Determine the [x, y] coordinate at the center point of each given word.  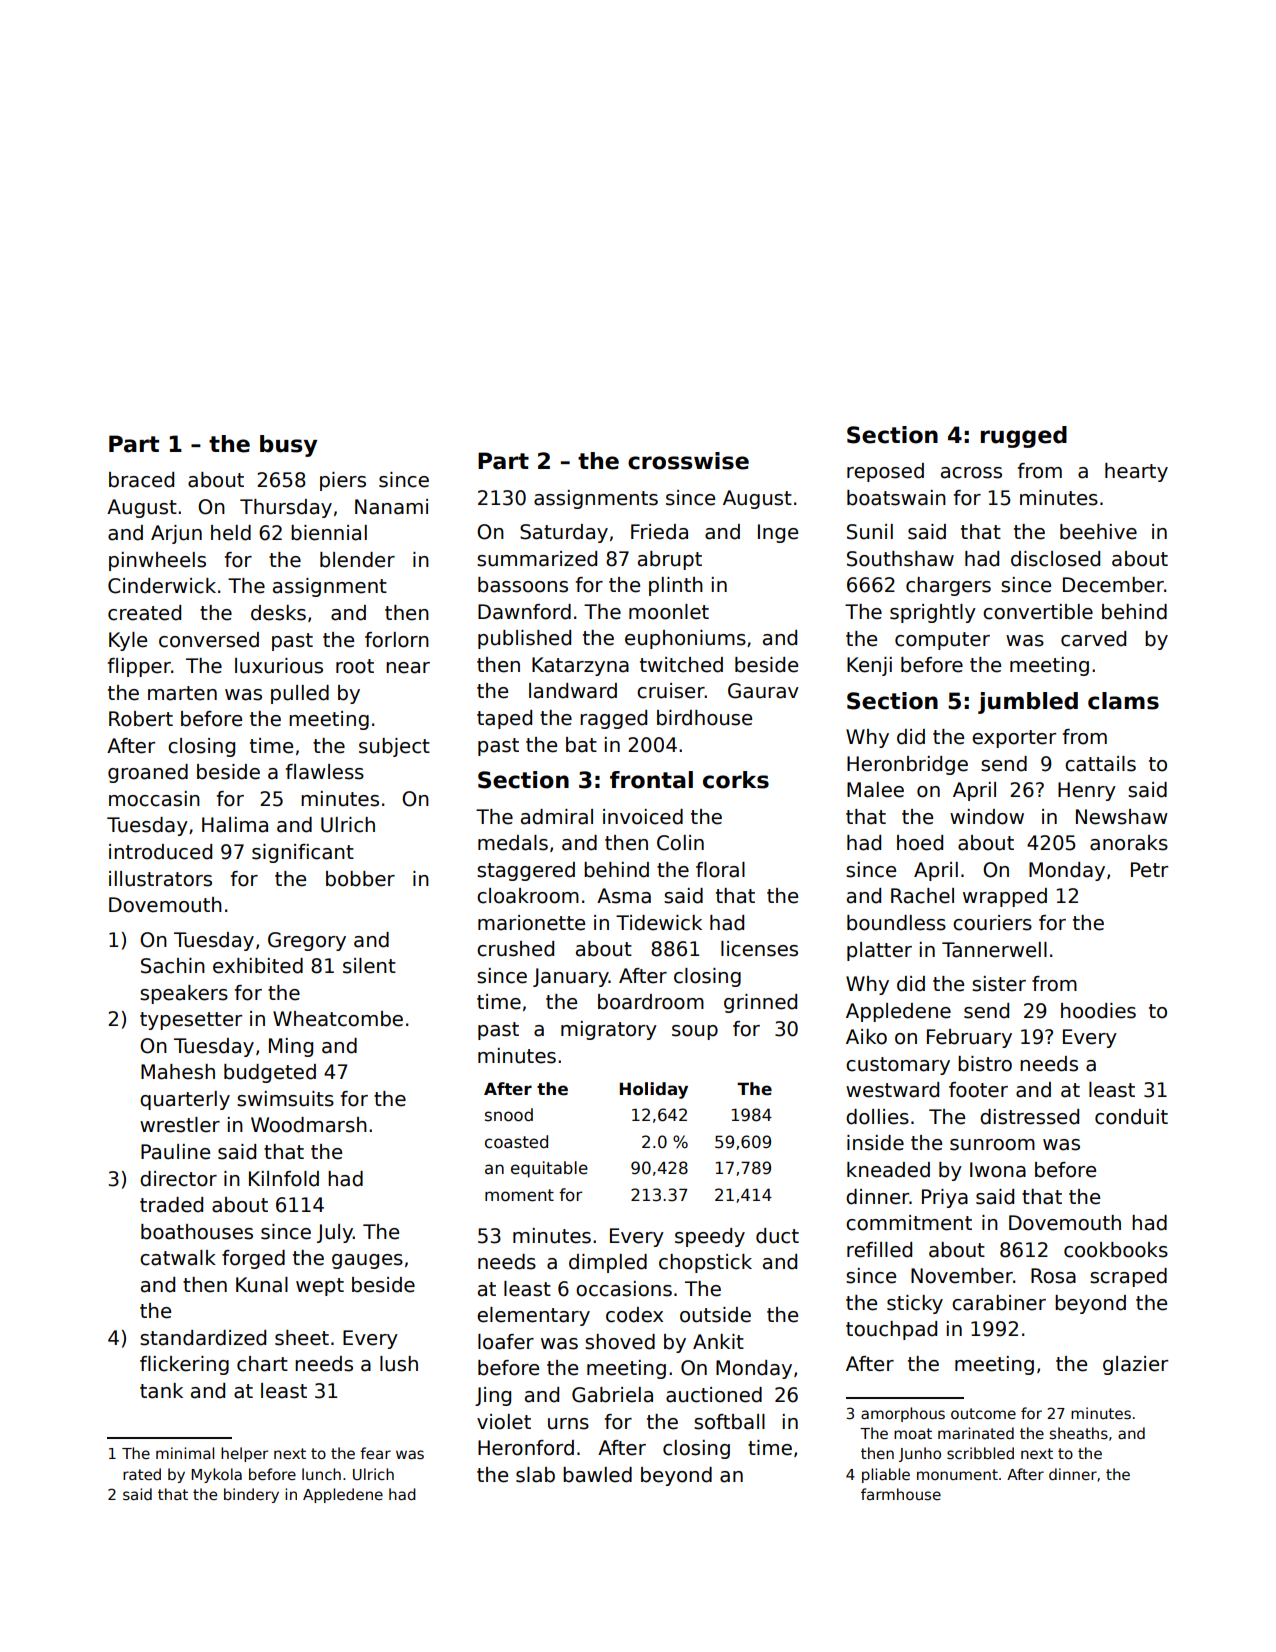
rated [142, 1474]
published [524, 639]
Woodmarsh [309, 1125]
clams [1123, 701]
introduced [160, 852]
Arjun [176, 534]
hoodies [1098, 1011]
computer [942, 641]
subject [394, 747]
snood [509, 1115]
